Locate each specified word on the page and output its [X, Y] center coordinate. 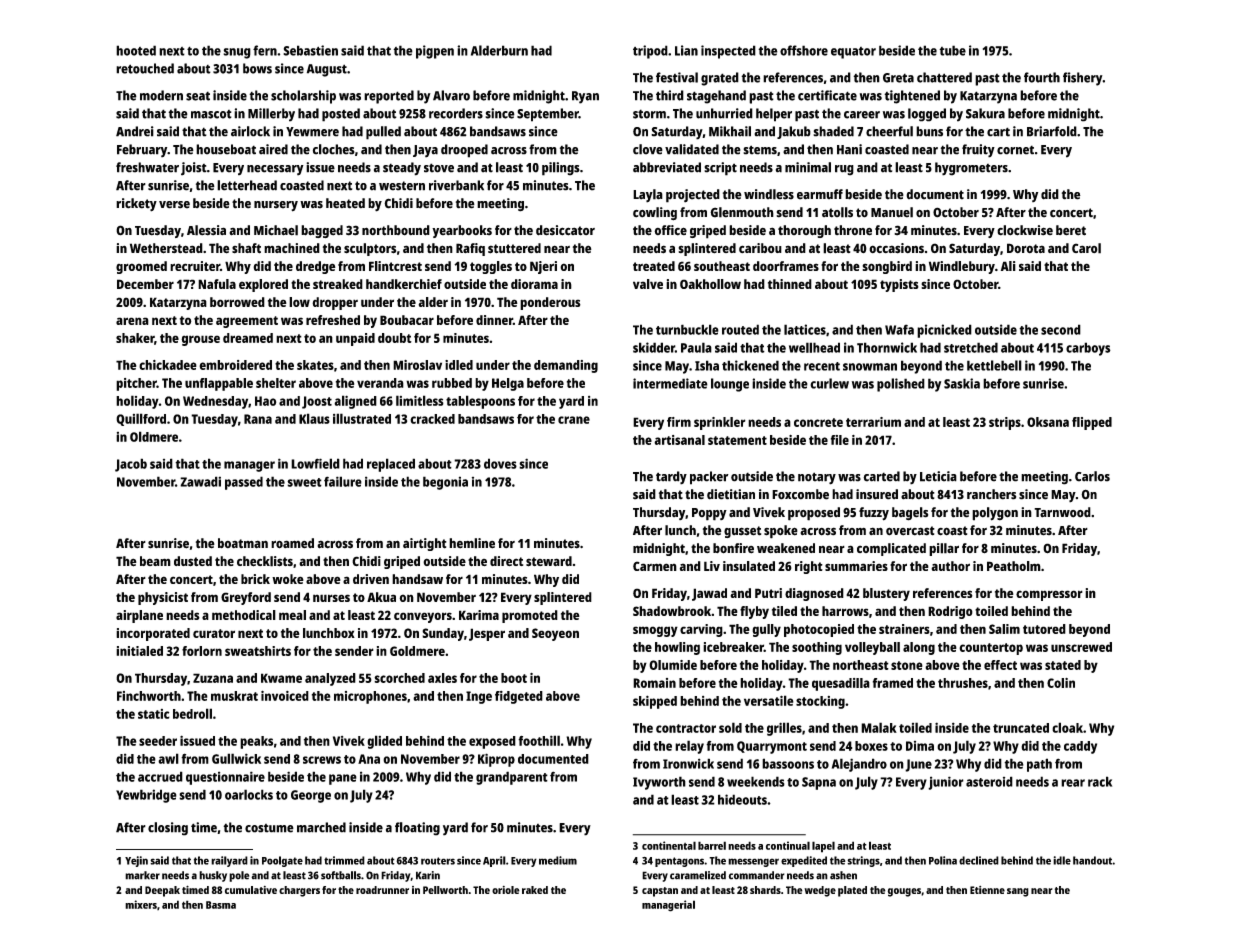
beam [155, 561]
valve [648, 284]
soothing [817, 648]
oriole [506, 890]
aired [273, 149]
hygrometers [971, 169]
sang [1018, 892]
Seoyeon [555, 634]
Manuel [892, 212]
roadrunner [382, 890]
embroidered [235, 365]
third [670, 95]
